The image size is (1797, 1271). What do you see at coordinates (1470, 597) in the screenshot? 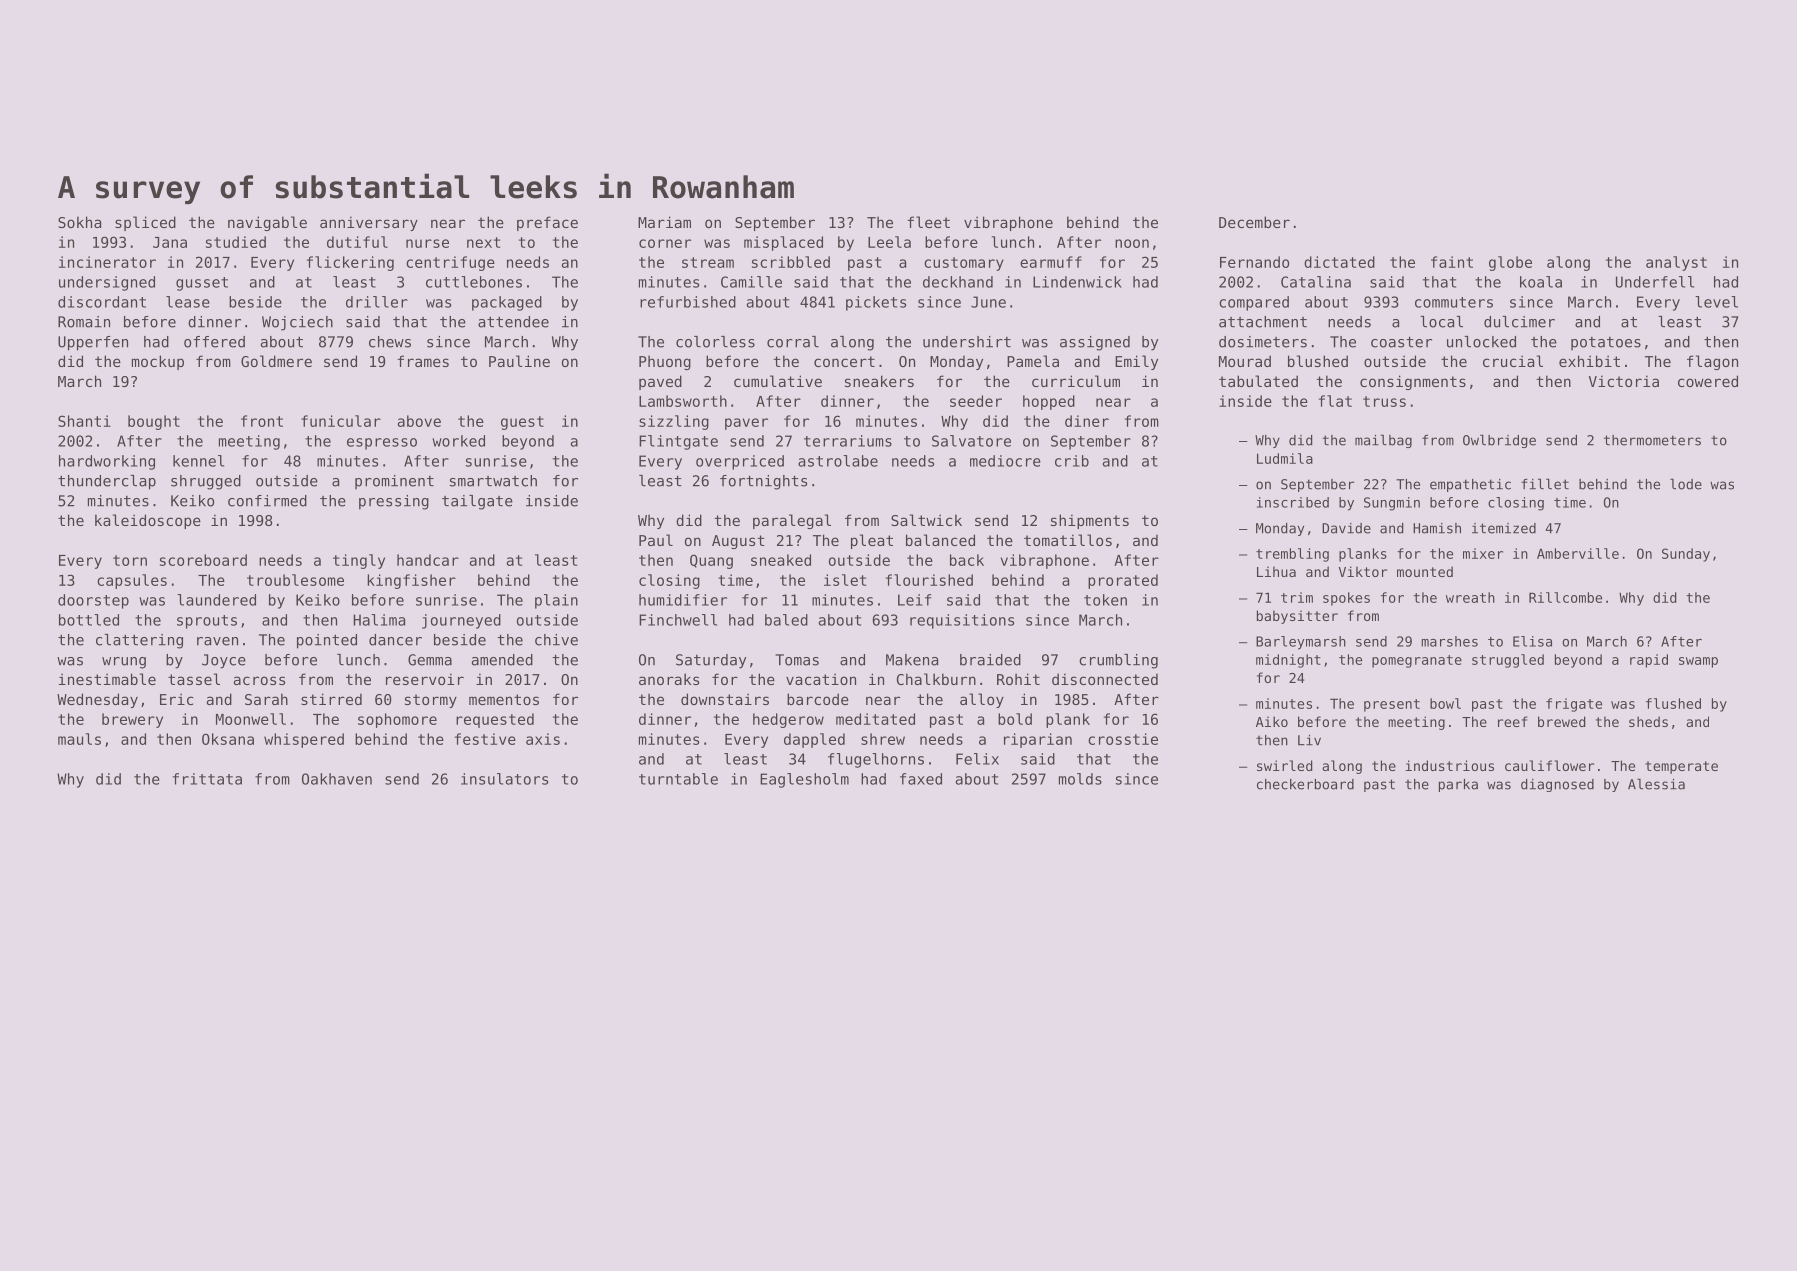
I see `wreath` at bounding box center [1470, 597].
